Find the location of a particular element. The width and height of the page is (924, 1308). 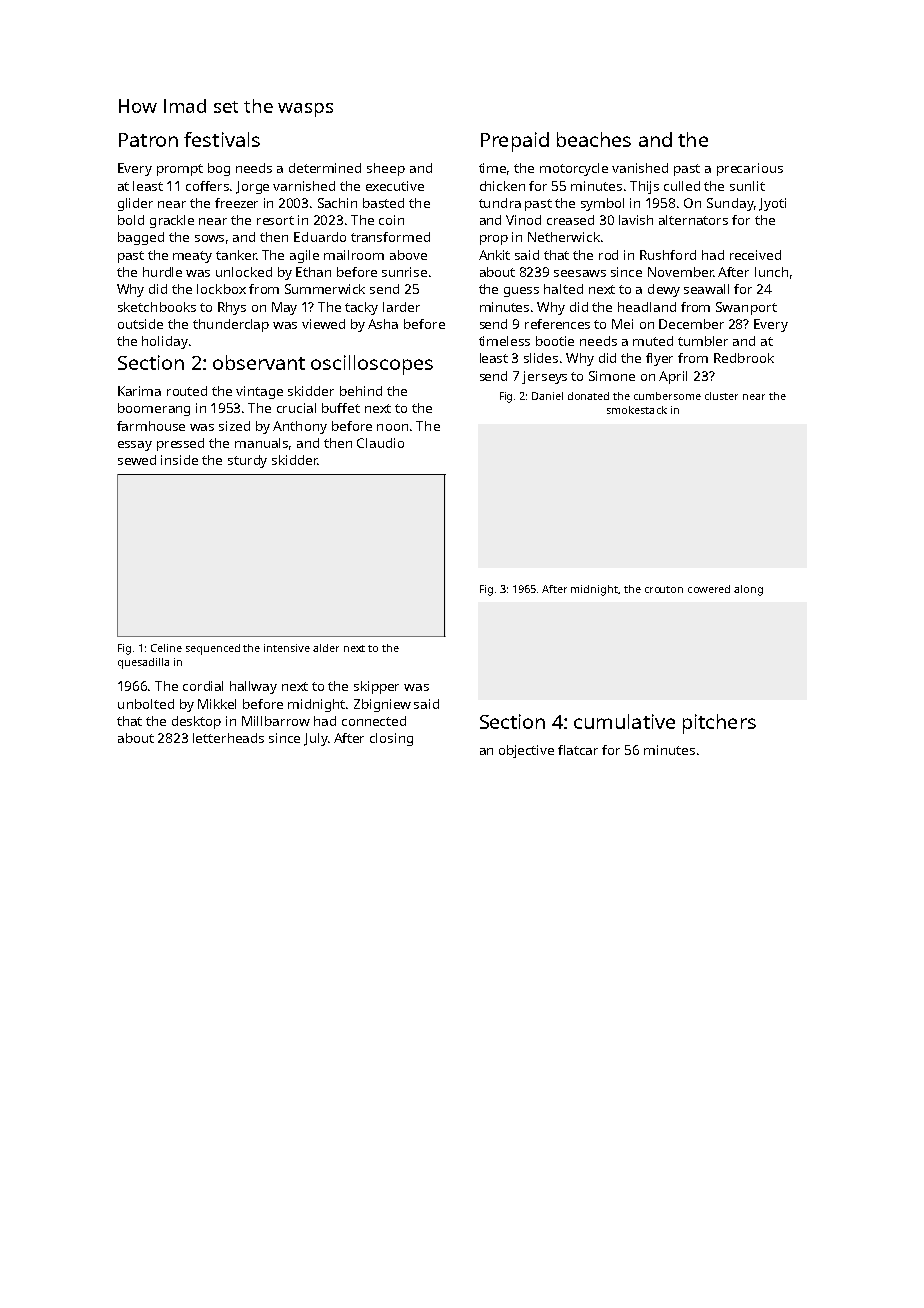

smokestack is located at coordinates (637, 410).
